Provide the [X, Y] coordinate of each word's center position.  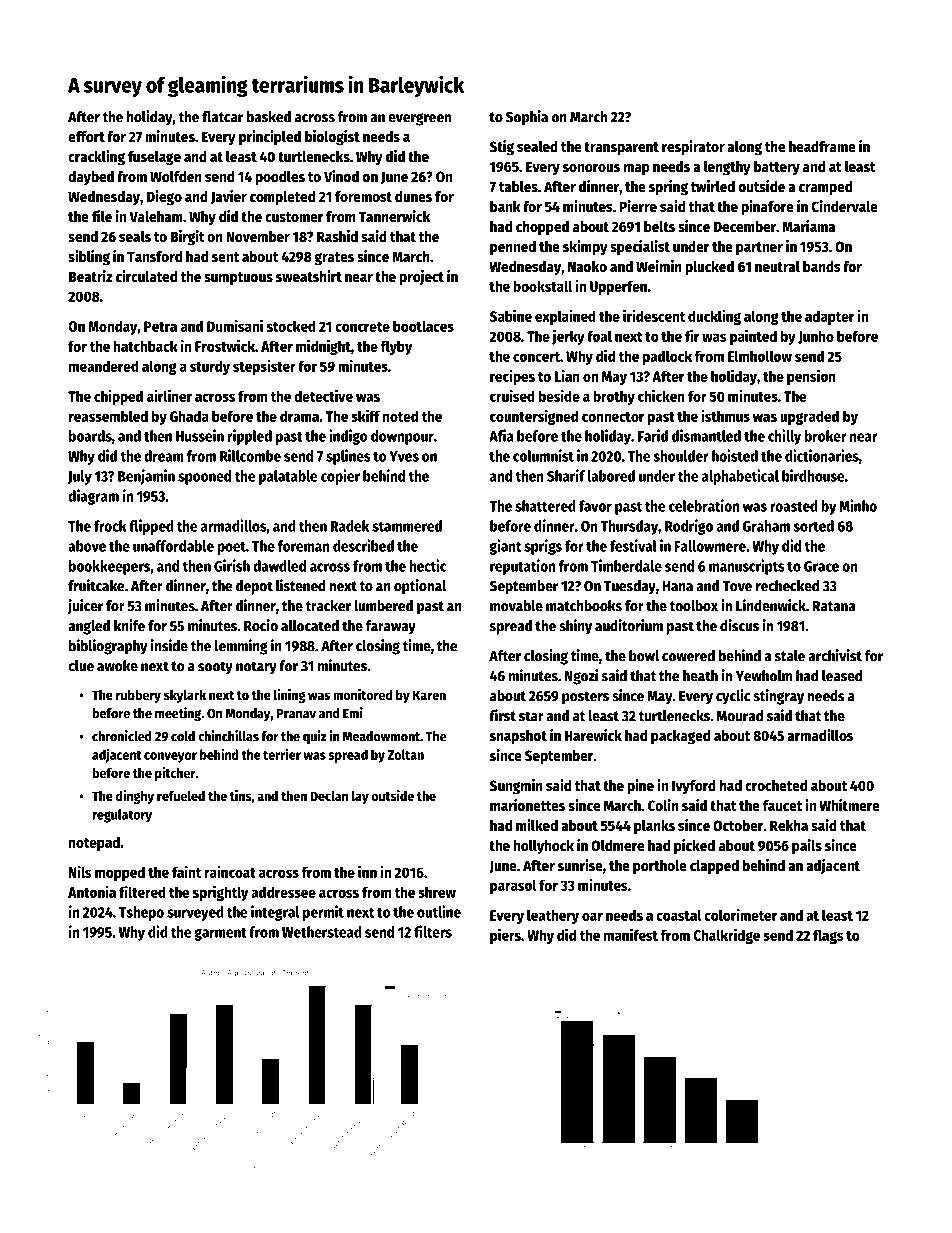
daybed [91, 178]
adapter [829, 317]
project [421, 277]
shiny [575, 627]
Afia [501, 435]
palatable [288, 477]
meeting [178, 714]
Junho [816, 337]
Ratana [833, 606]
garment [220, 934]
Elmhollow [760, 356]
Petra [160, 326]
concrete [362, 327]
